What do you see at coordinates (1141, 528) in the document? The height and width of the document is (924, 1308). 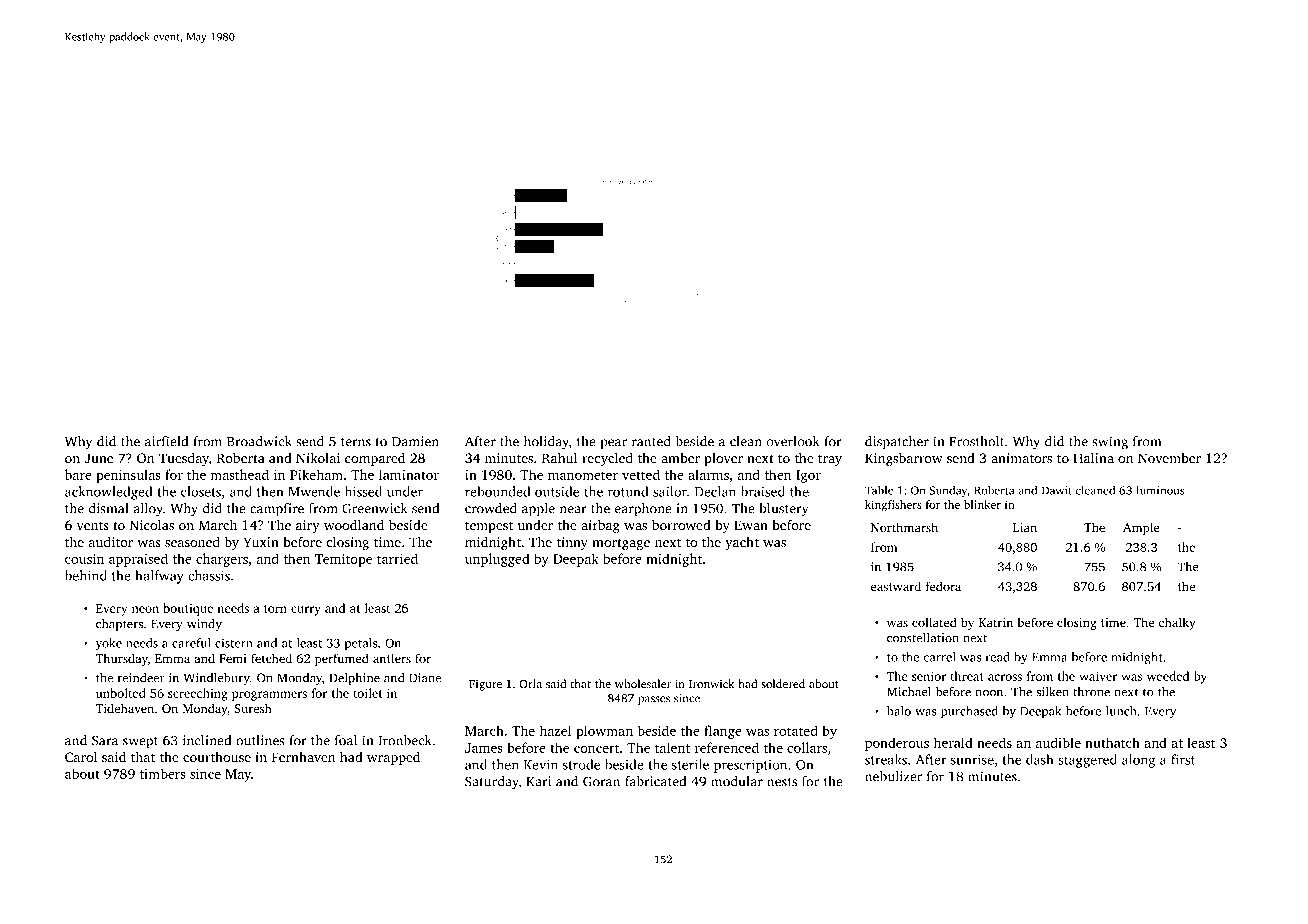 I see `Ample` at bounding box center [1141, 528].
